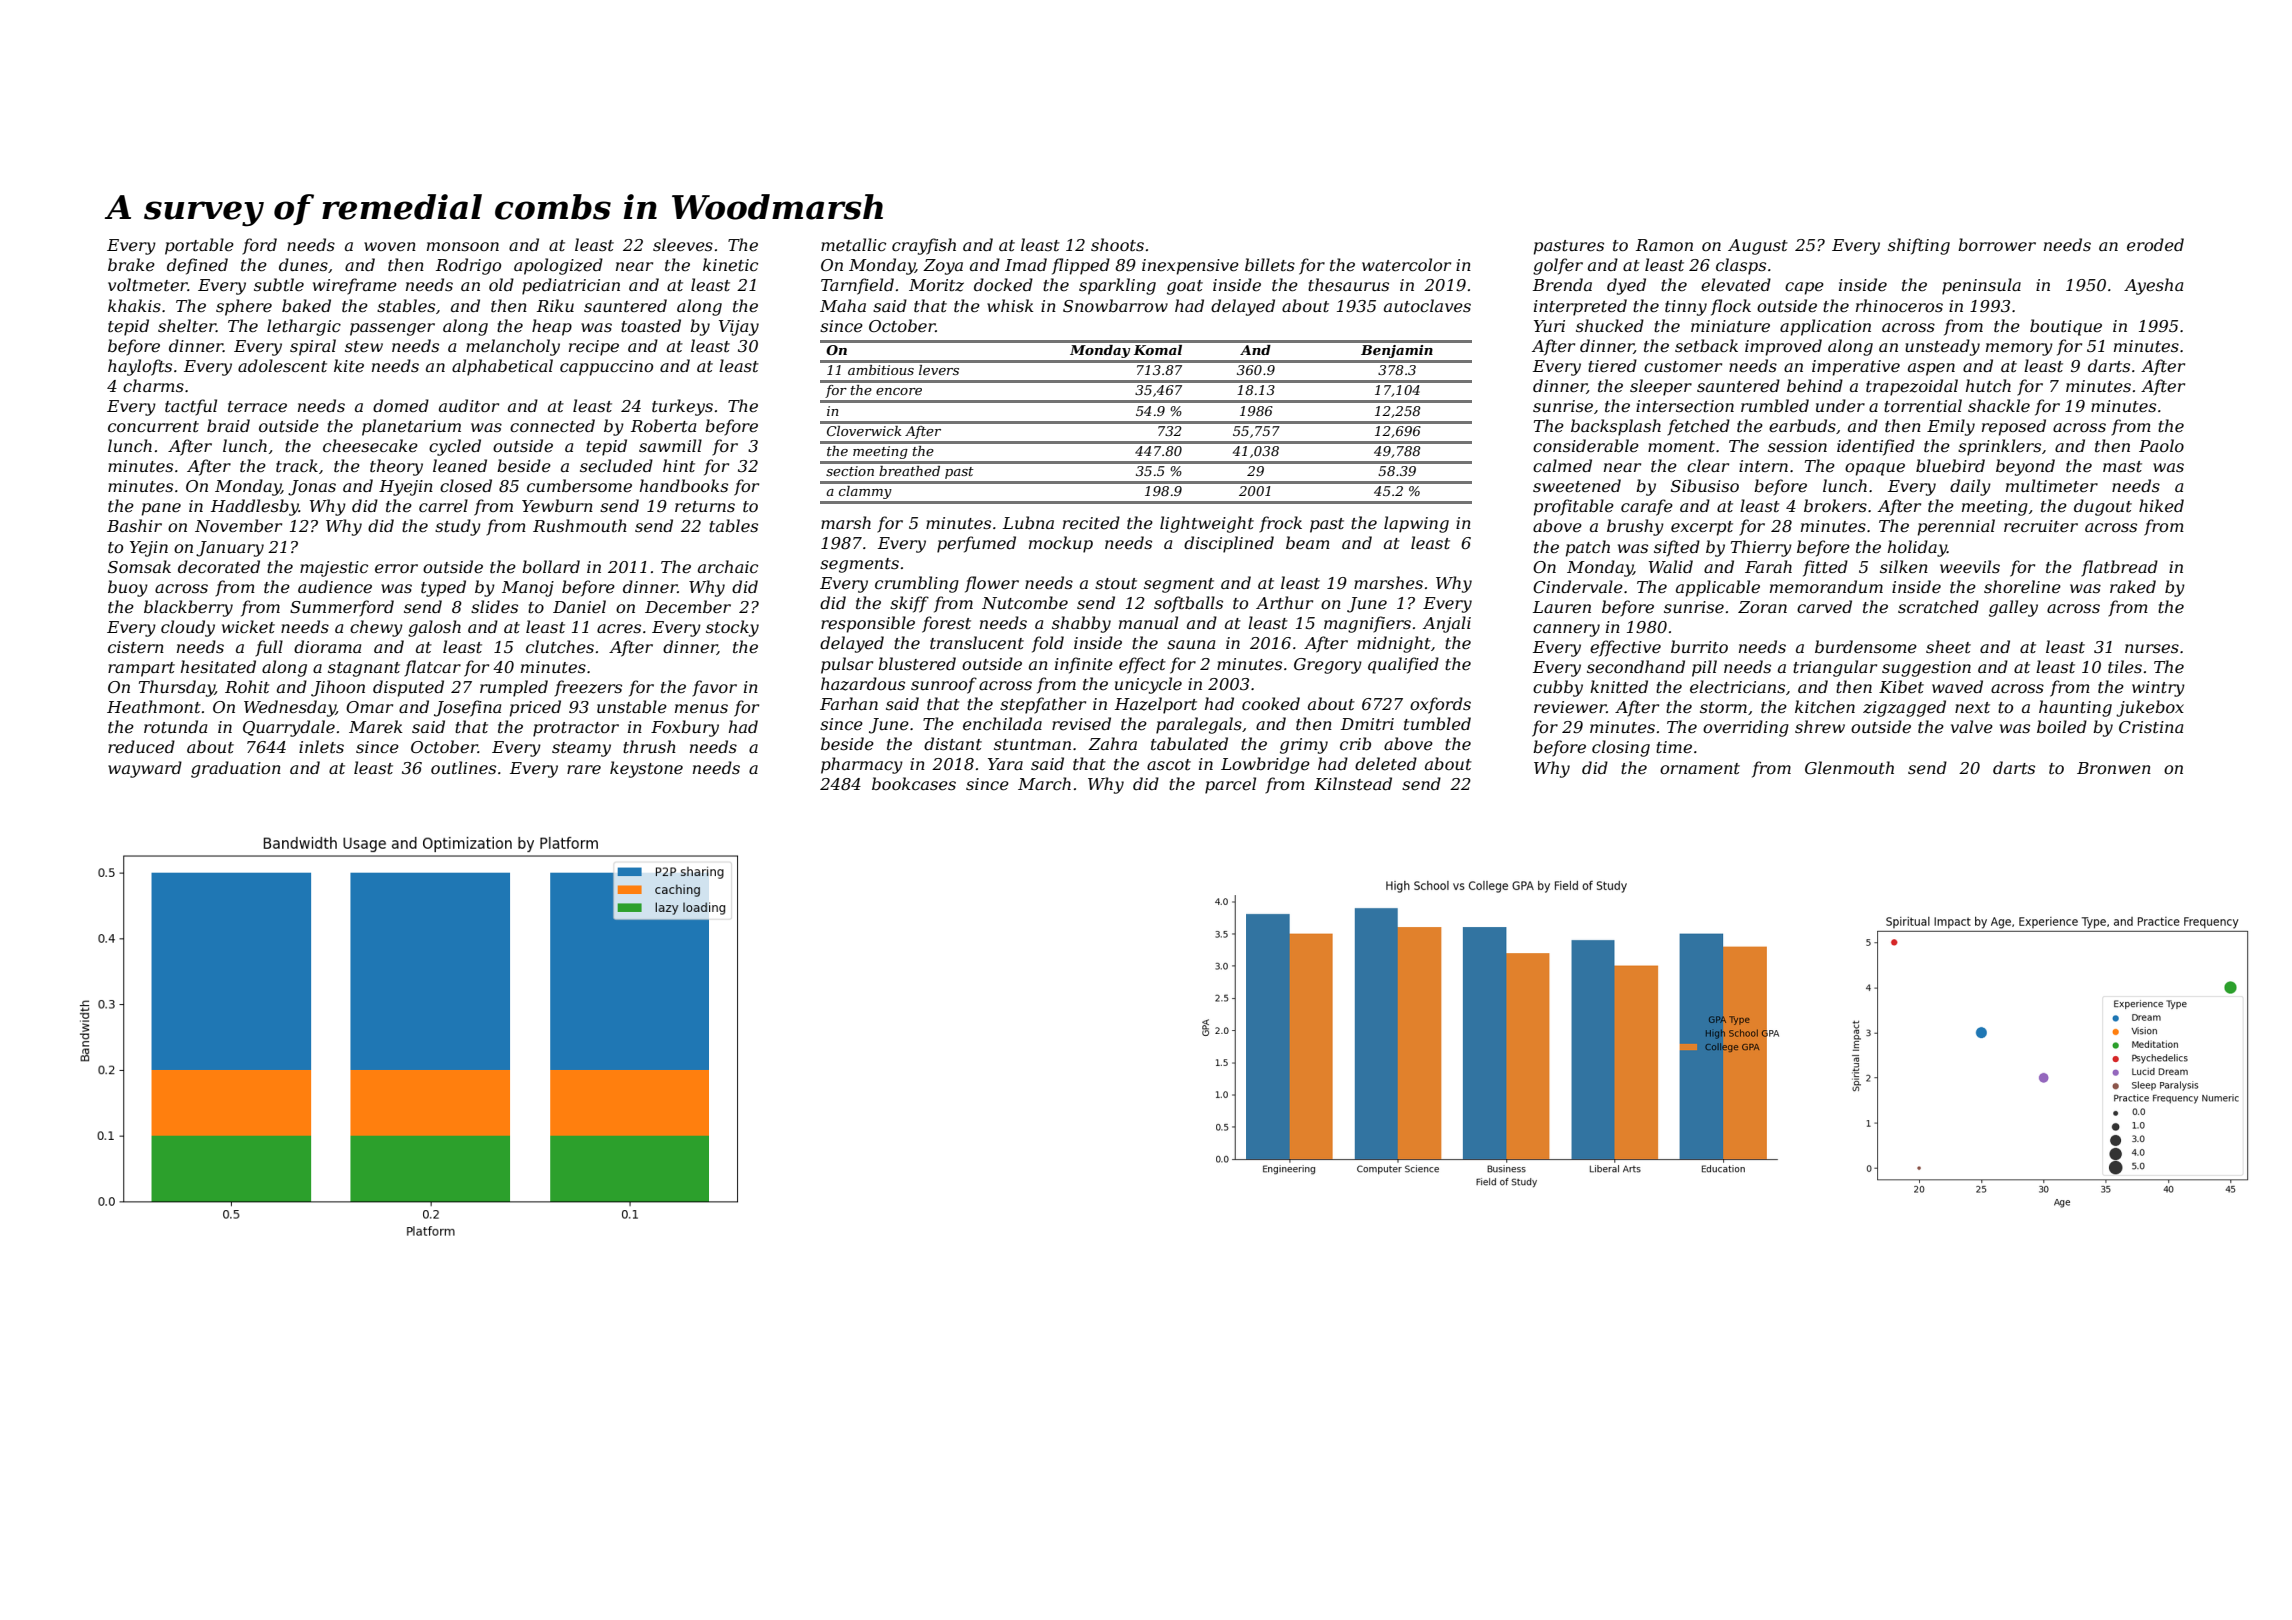  What do you see at coordinates (1826, 586) in the screenshot?
I see `memorandum` at bounding box center [1826, 586].
